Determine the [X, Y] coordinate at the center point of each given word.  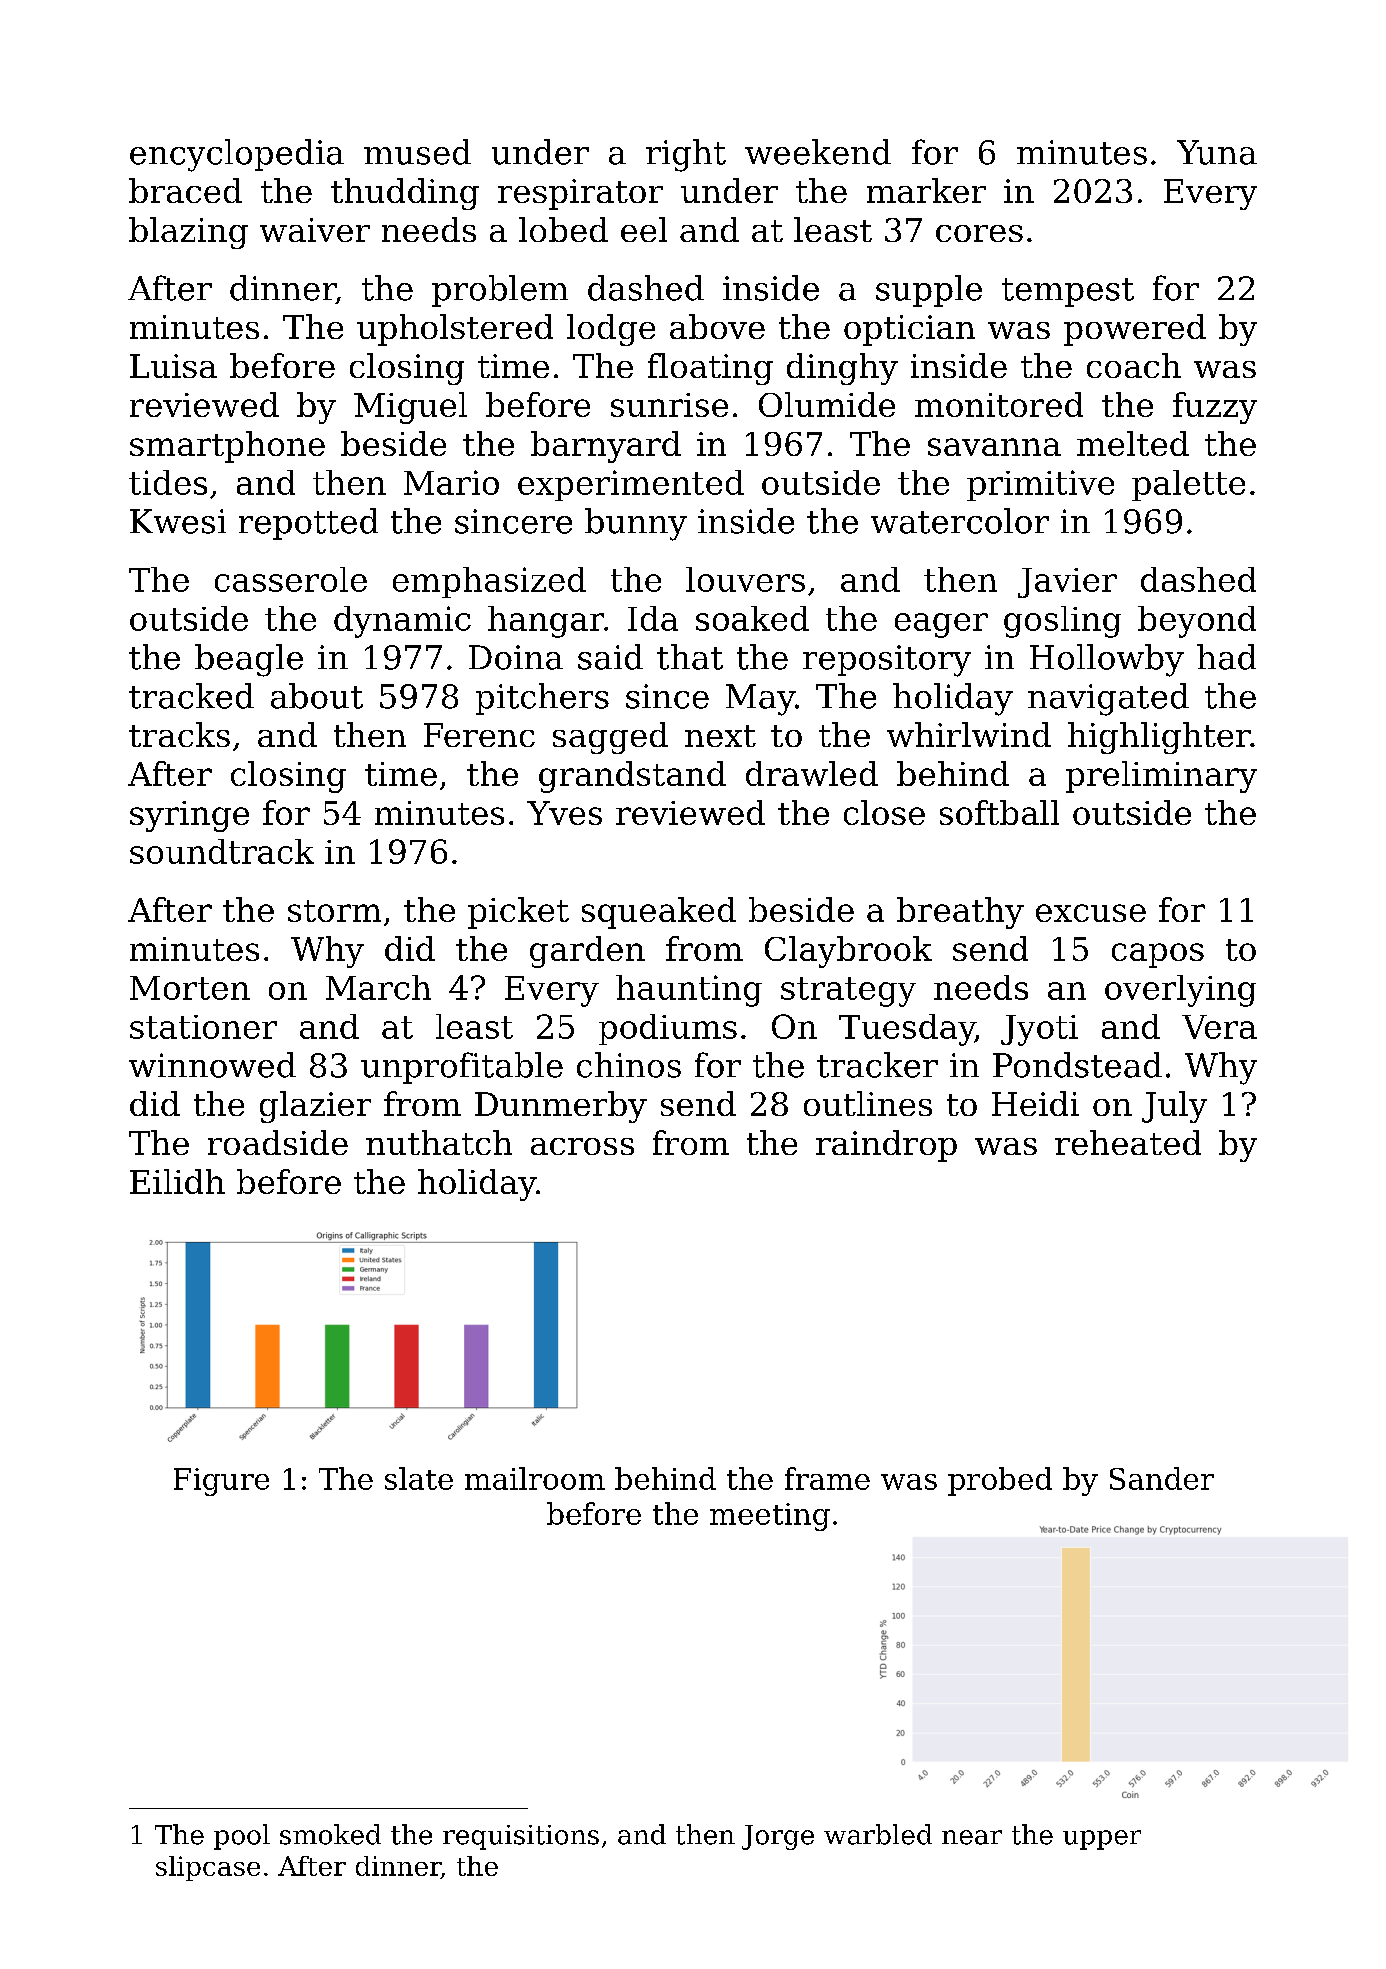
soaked [752, 618]
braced [185, 190]
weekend [818, 152]
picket [518, 913]
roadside [278, 1142]
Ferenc [479, 735]
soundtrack [222, 851]
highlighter [1159, 738]
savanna [994, 447]
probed [1000, 1481]
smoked [330, 1834]
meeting [770, 1517]
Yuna [1217, 152]
